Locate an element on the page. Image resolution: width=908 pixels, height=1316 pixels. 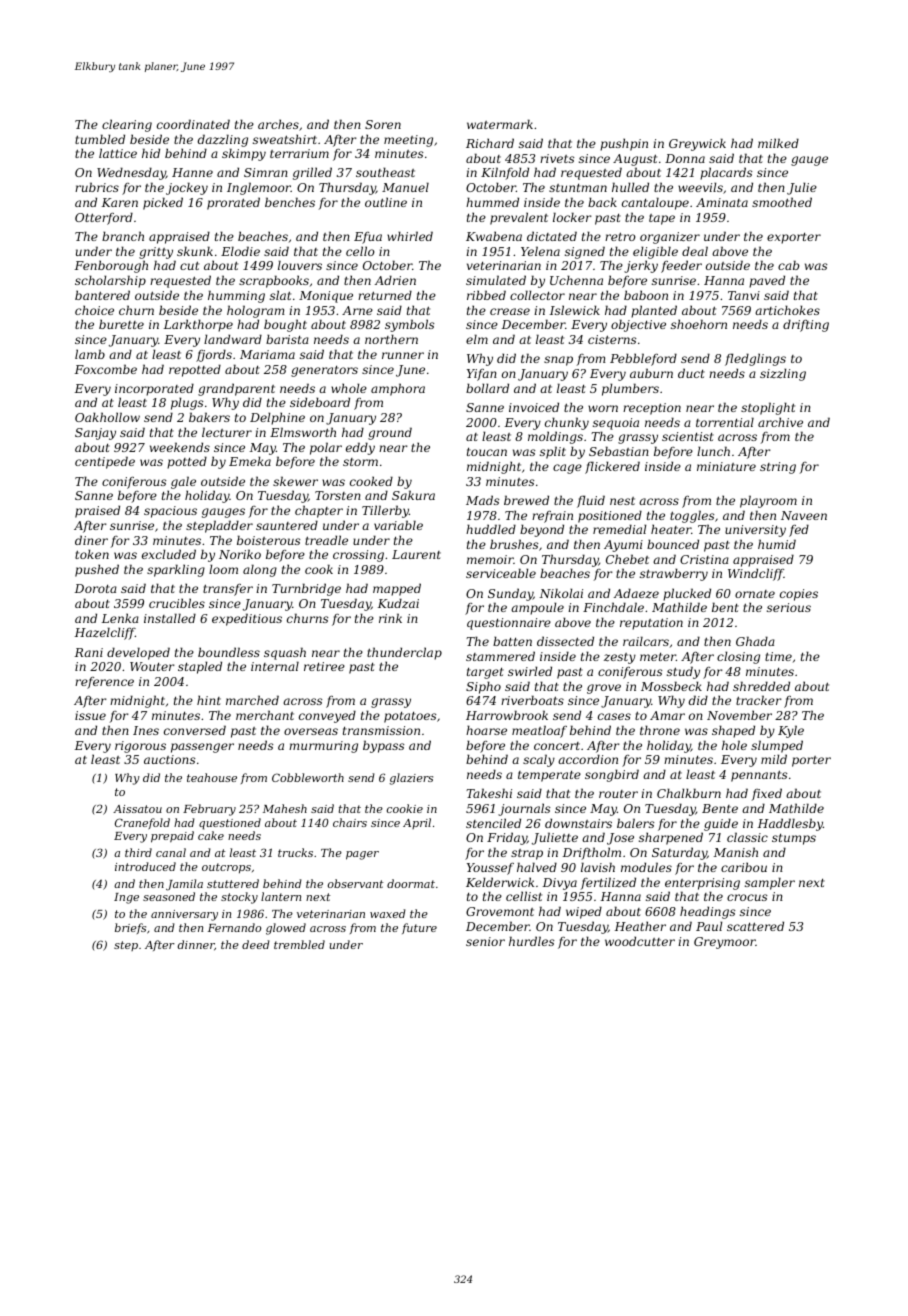
Aminata is located at coordinates (722, 202).
